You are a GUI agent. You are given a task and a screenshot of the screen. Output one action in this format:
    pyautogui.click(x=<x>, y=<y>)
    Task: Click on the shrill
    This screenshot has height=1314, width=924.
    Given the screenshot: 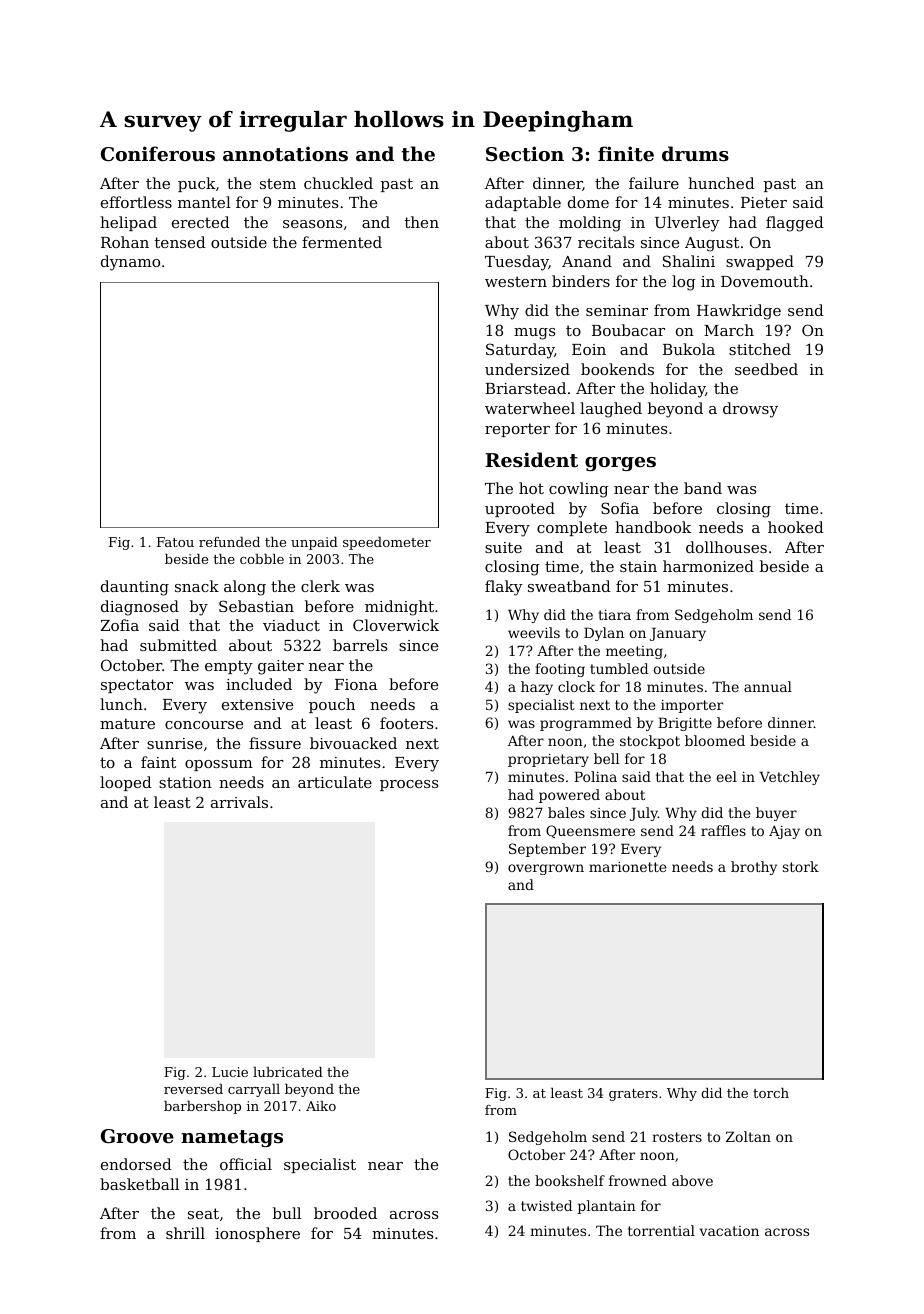 What is the action you would take?
    pyautogui.click(x=185, y=1233)
